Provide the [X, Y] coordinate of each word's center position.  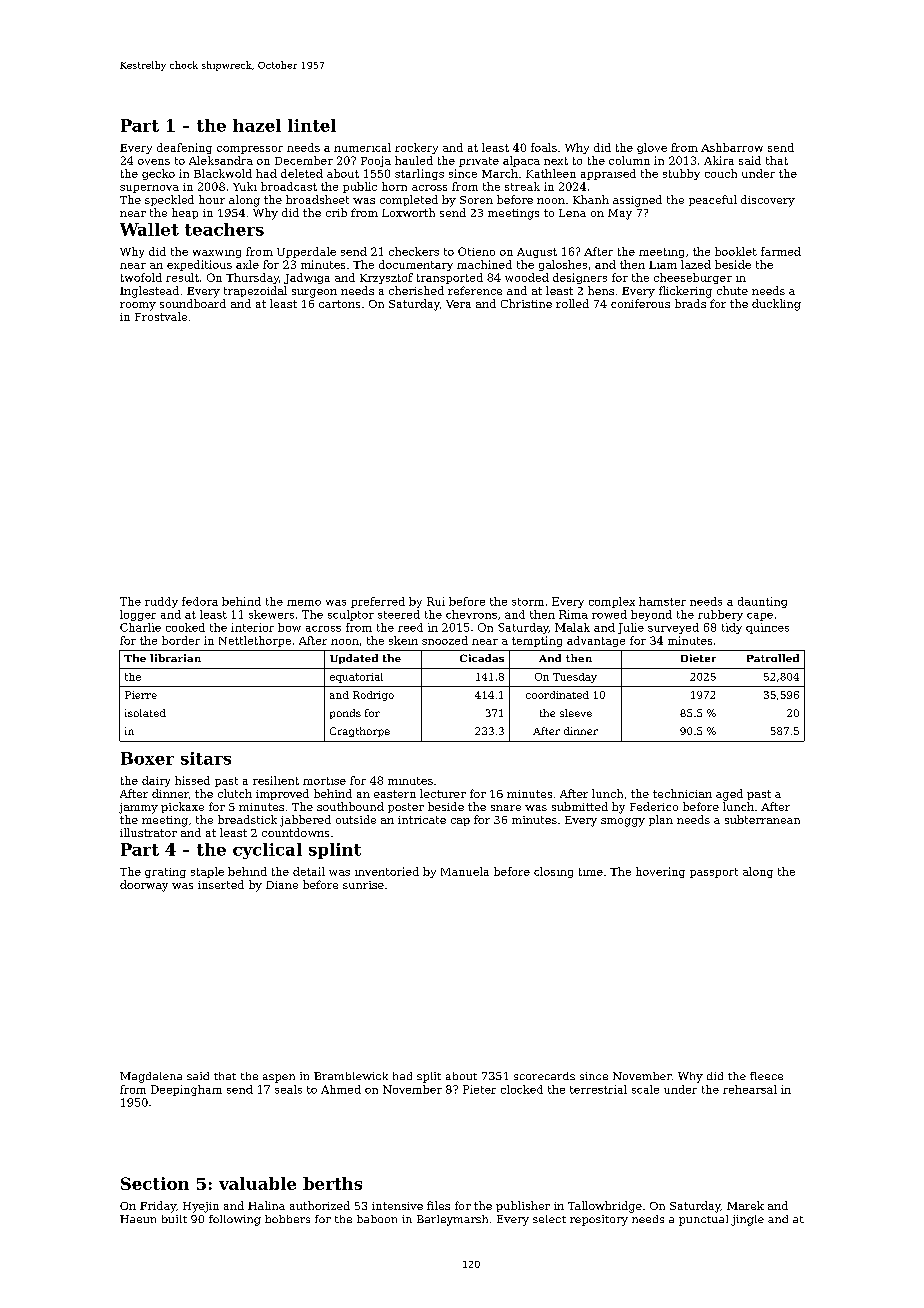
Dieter [698, 658]
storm [528, 602]
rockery [416, 148]
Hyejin [201, 1207]
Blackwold [223, 173]
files [438, 1205]
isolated [145, 713]
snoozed [445, 640]
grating [165, 873]
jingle [747, 1220]
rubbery [720, 615]
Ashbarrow [732, 147]
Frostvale [161, 316]
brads [690, 303]
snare [506, 808]
